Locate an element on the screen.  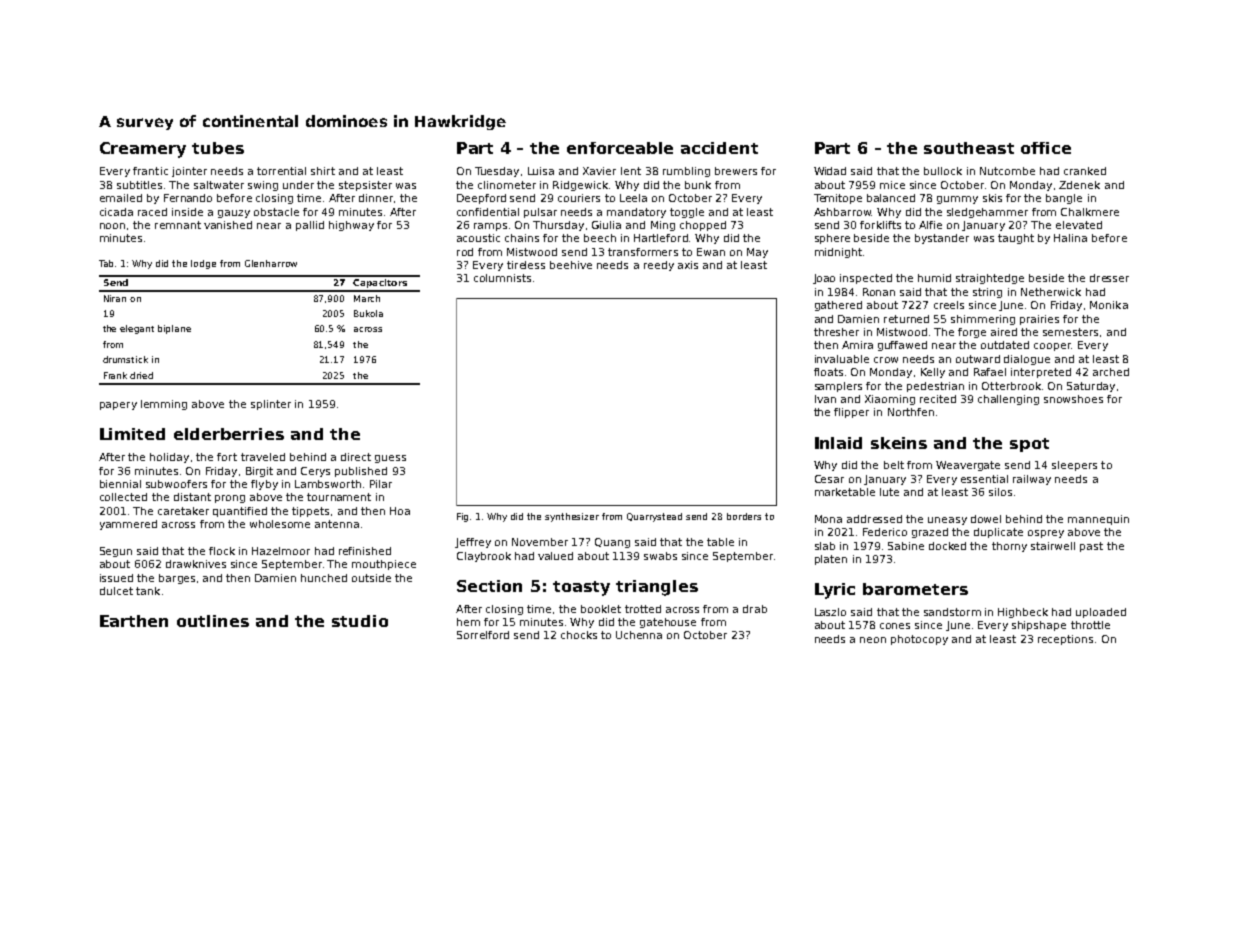
tubes is located at coordinates (218, 148).
